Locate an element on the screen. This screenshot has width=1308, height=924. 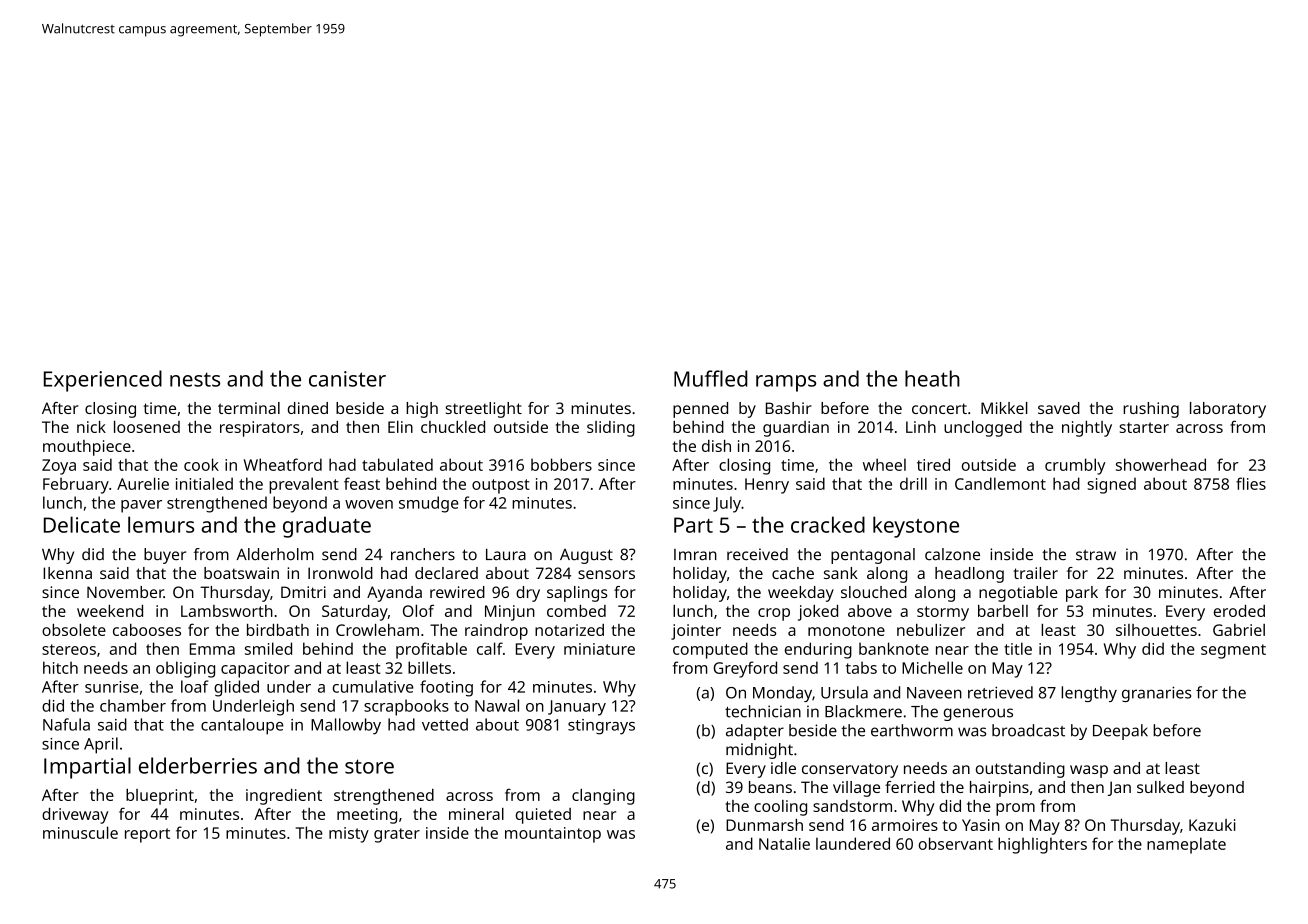
Natalie is located at coordinates (784, 843).
